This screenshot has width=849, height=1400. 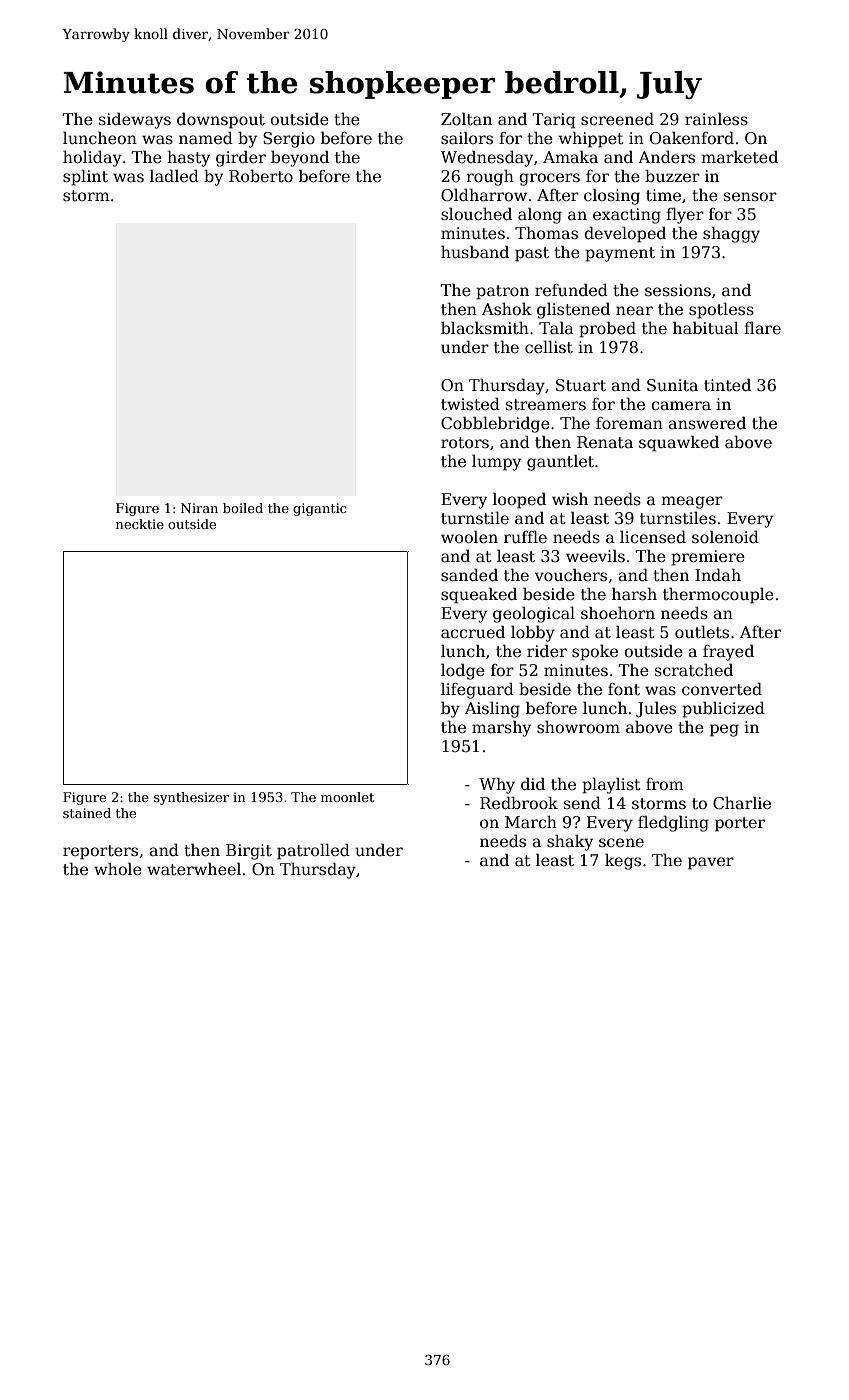 I want to click on woolen, so click(x=469, y=537).
